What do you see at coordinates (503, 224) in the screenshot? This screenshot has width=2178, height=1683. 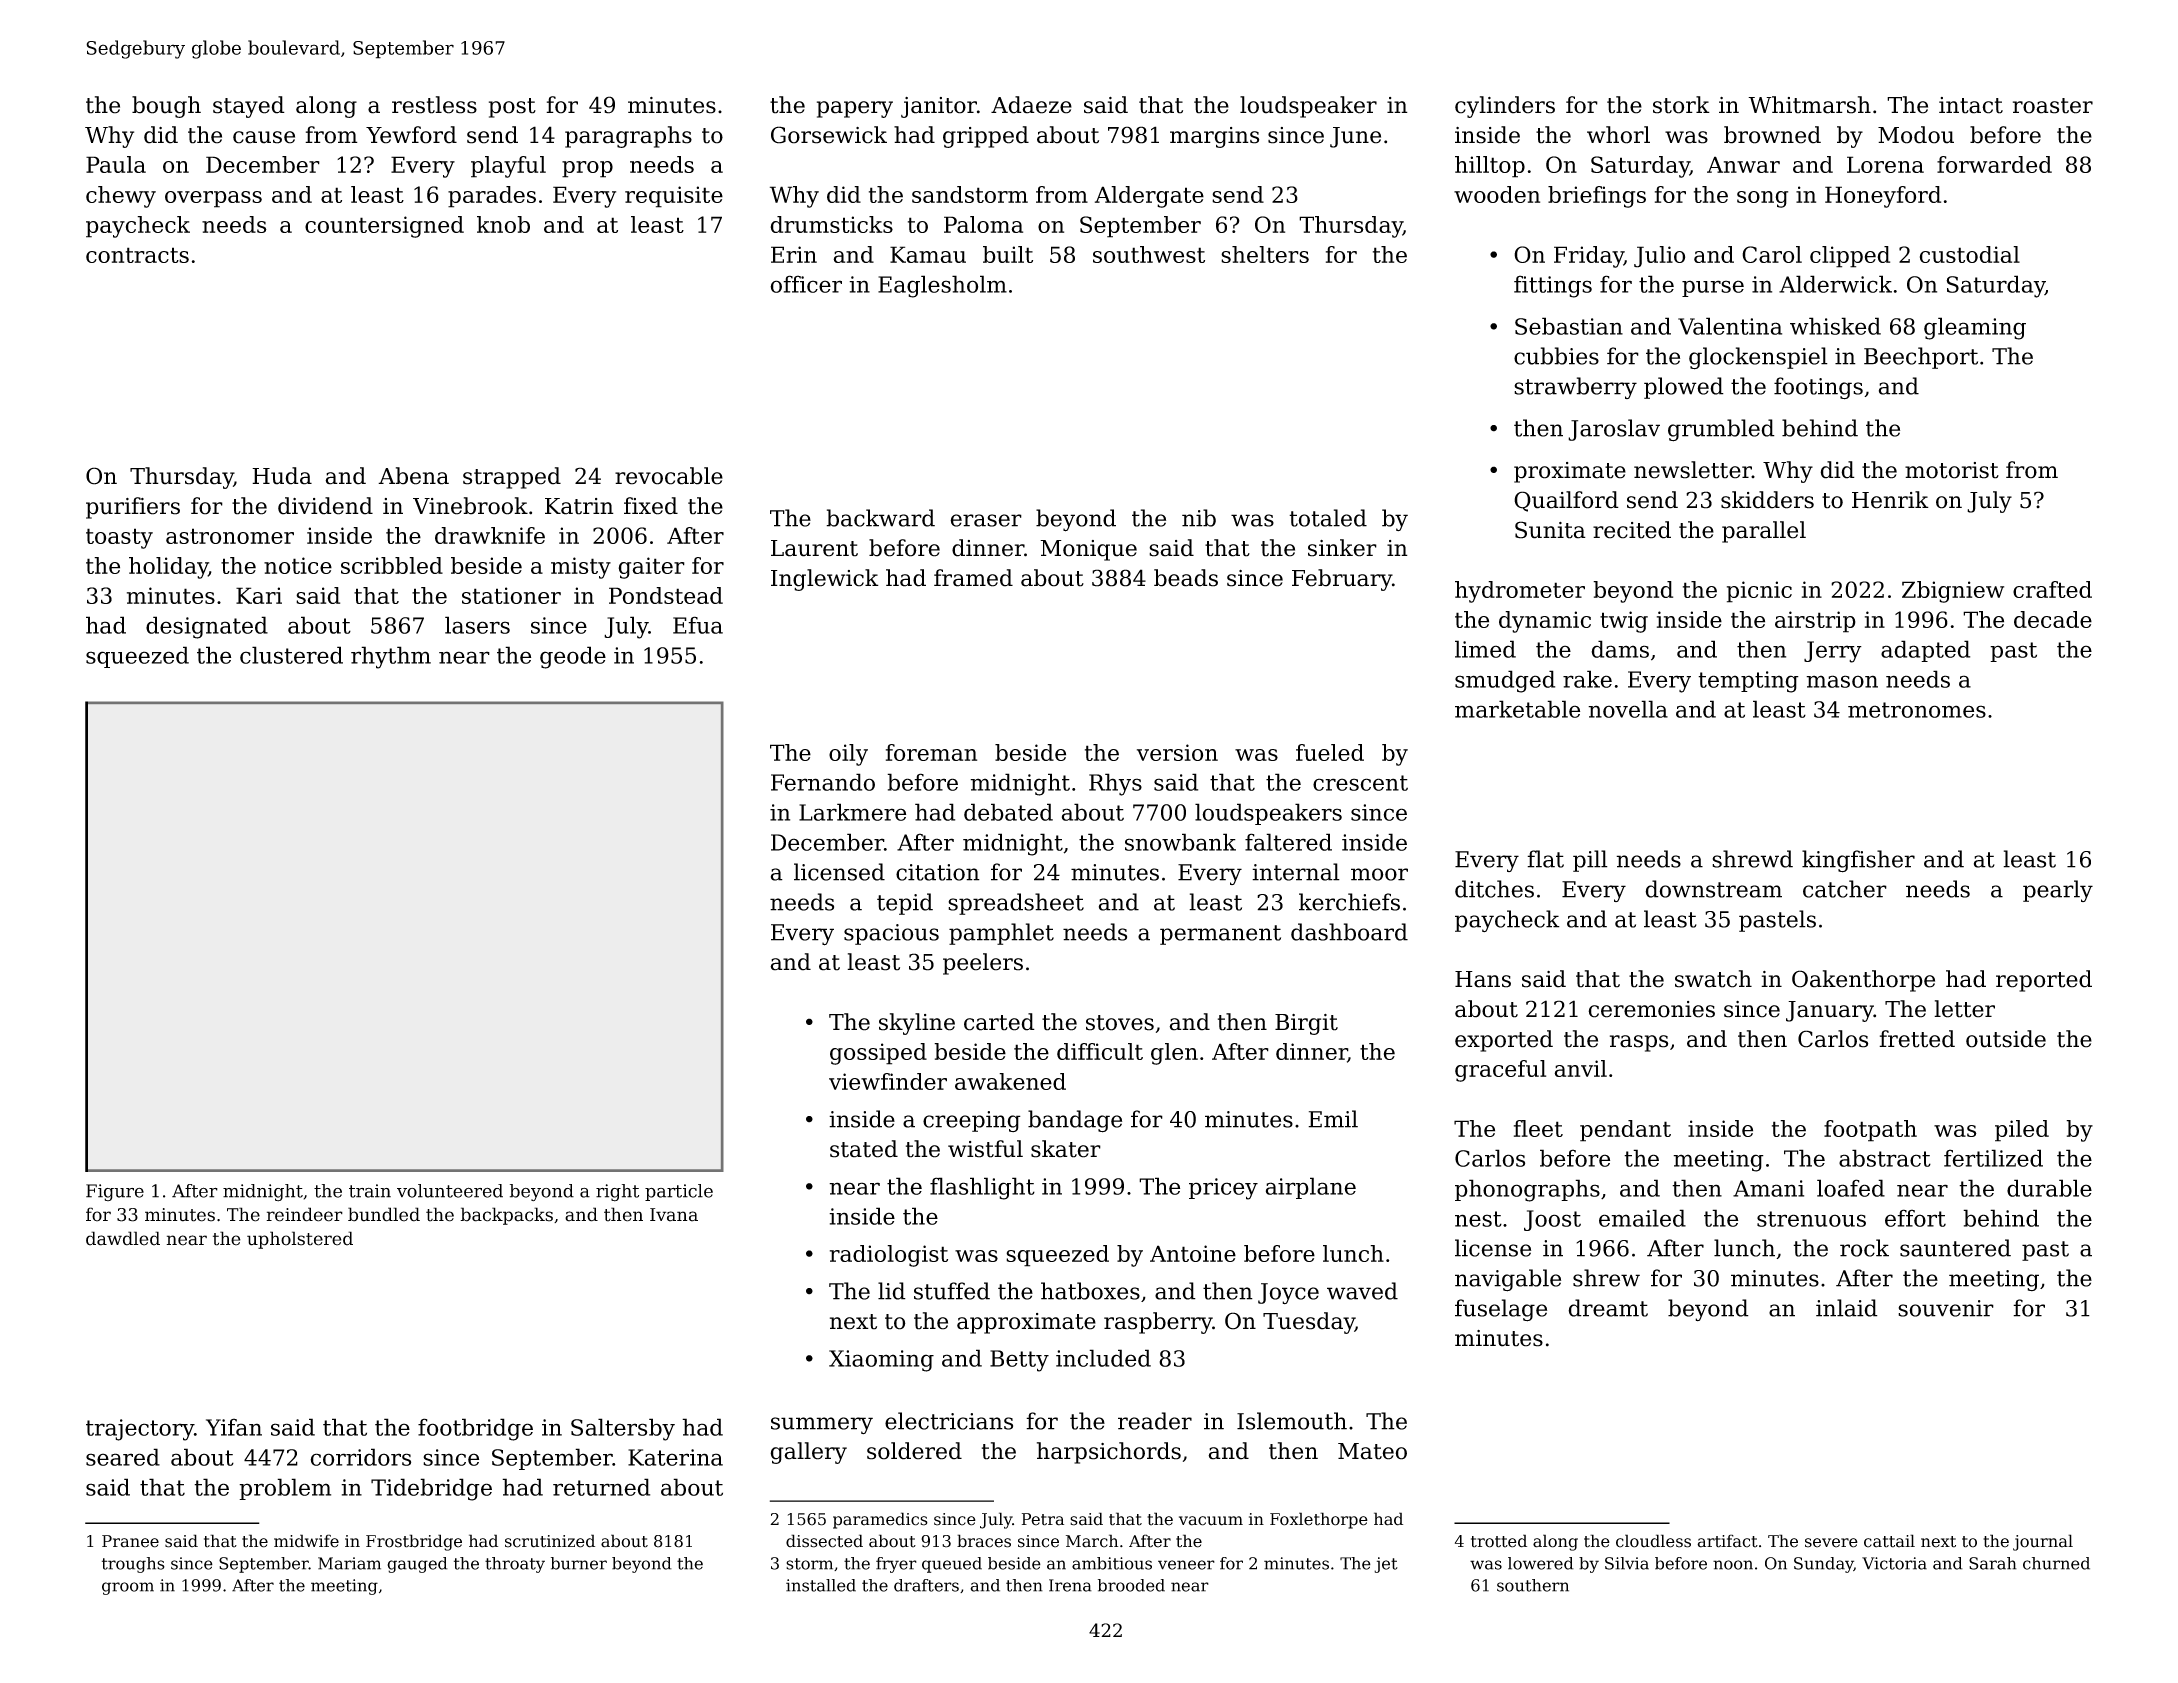 I see `knob` at bounding box center [503, 224].
